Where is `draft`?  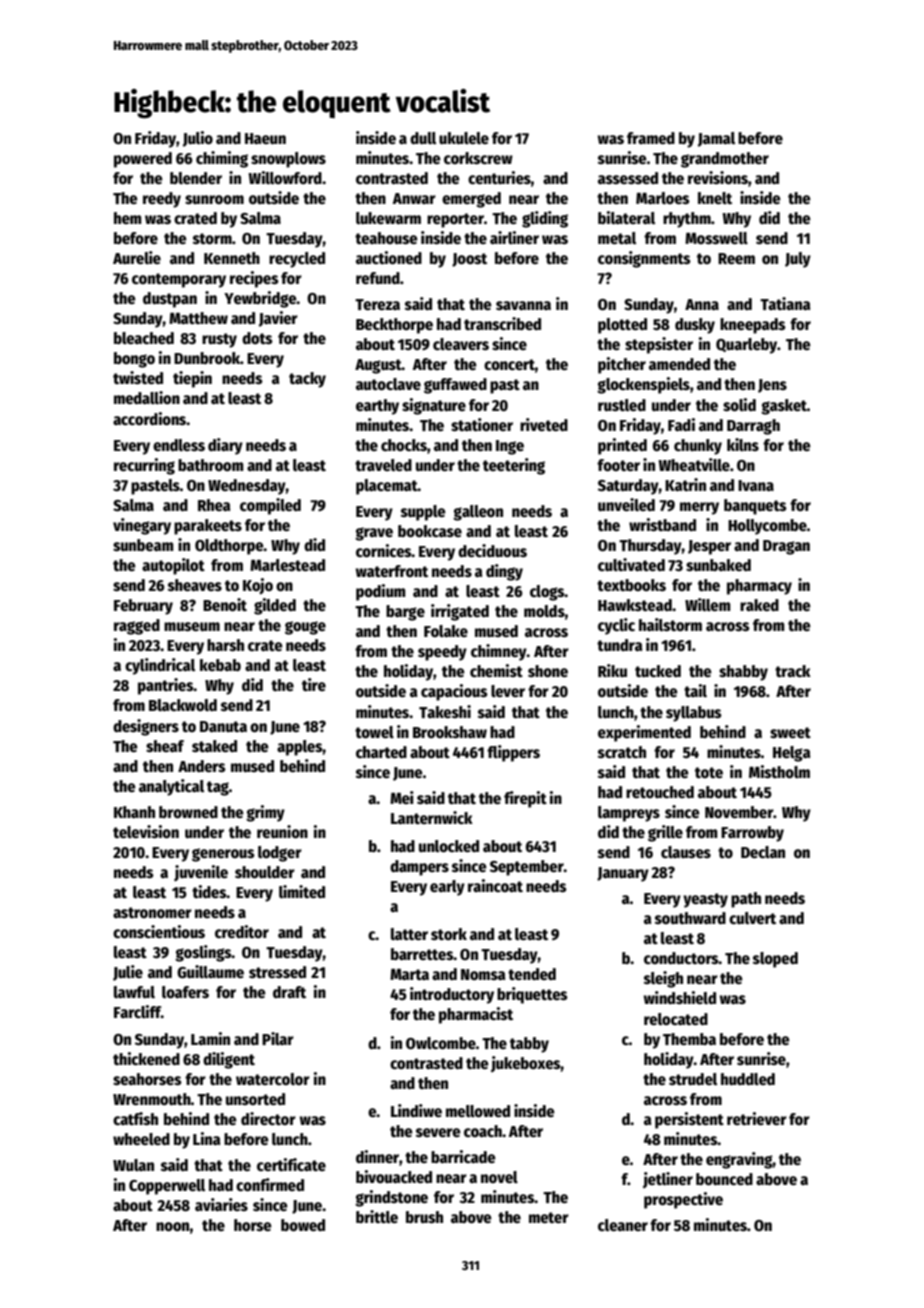
draft is located at coordinates (289, 992).
